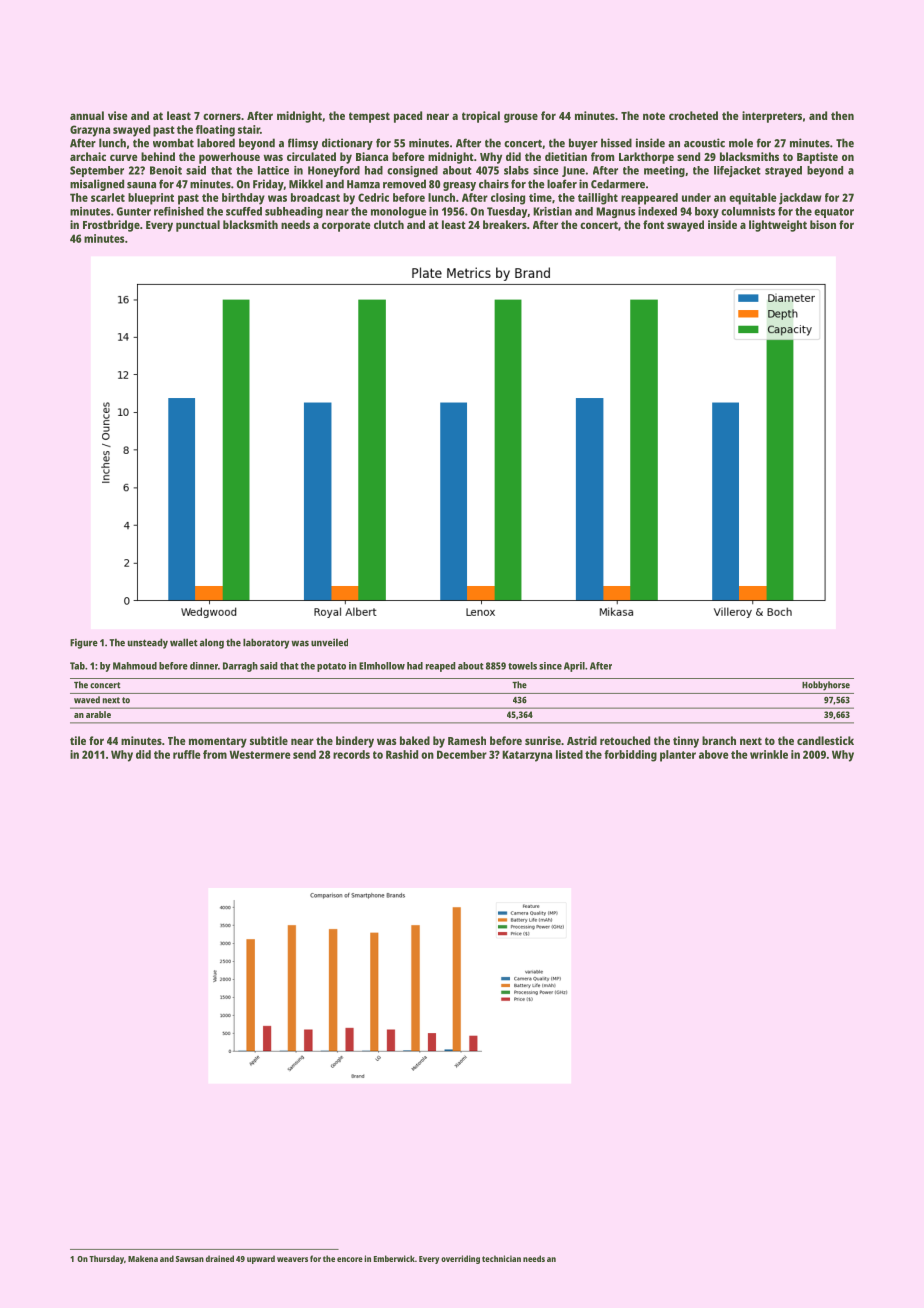 This screenshot has height=1308, width=924. I want to click on Makena, so click(143, 1258).
